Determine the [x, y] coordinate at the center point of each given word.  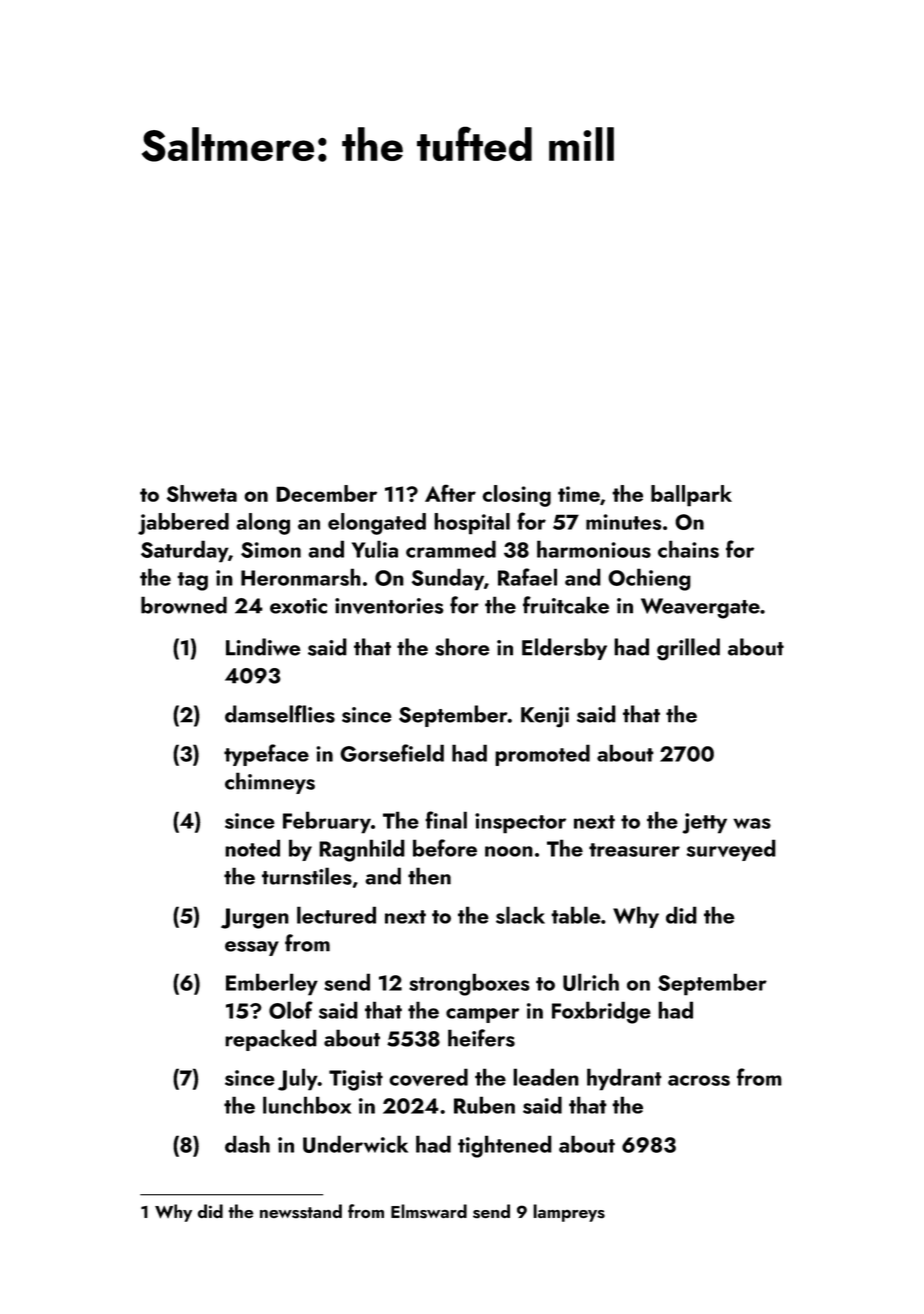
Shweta [202, 493]
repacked [271, 1040]
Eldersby [564, 649]
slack [520, 915]
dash [247, 1144]
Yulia [375, 549]
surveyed [731, 850]
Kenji [545, 717]
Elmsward [429, 1211]
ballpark [691, 496]
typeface [266, 755]
